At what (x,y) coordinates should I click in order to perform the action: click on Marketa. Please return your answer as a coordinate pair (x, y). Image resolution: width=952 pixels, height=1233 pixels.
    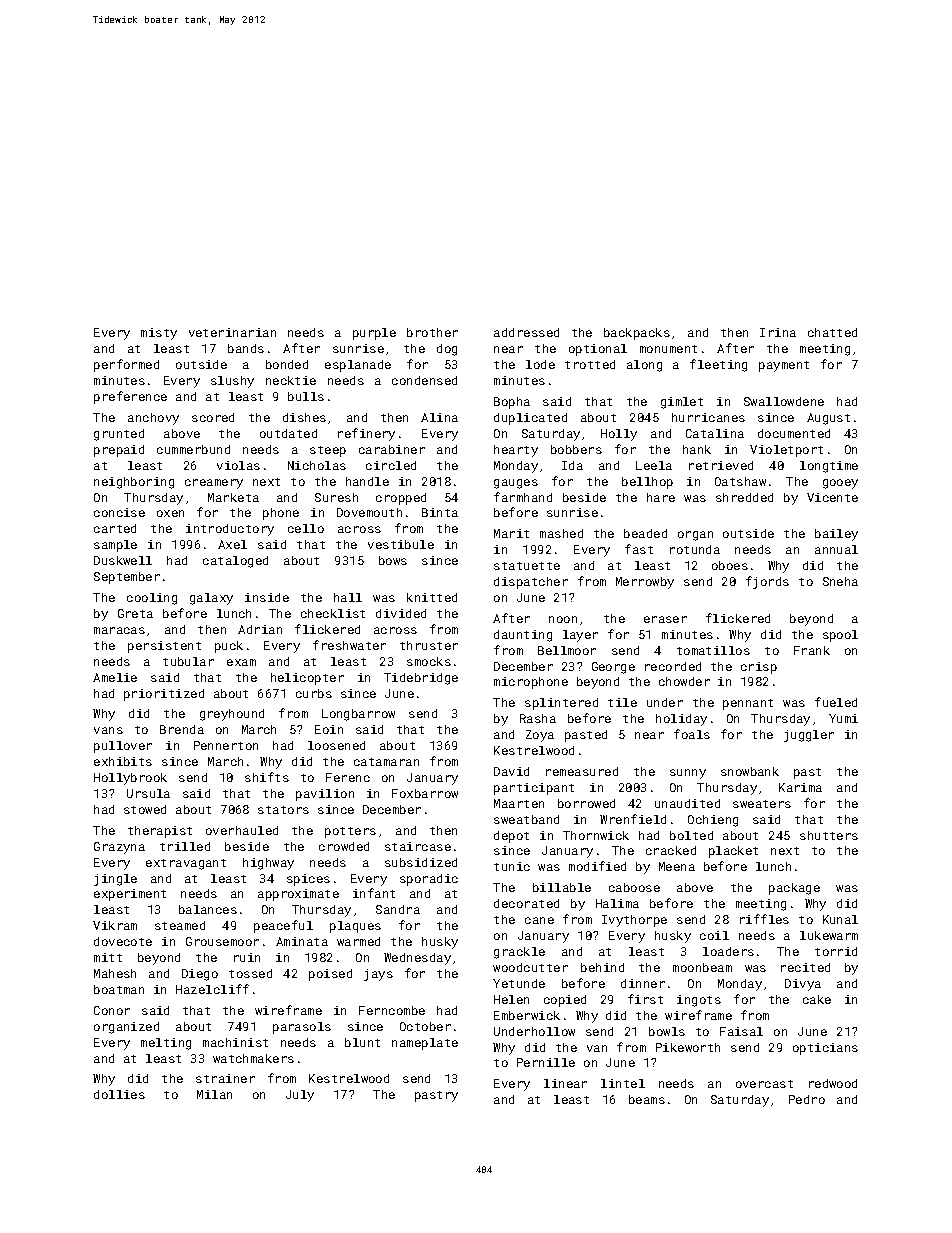
    Looking at the image, I should click on (233, 497).
